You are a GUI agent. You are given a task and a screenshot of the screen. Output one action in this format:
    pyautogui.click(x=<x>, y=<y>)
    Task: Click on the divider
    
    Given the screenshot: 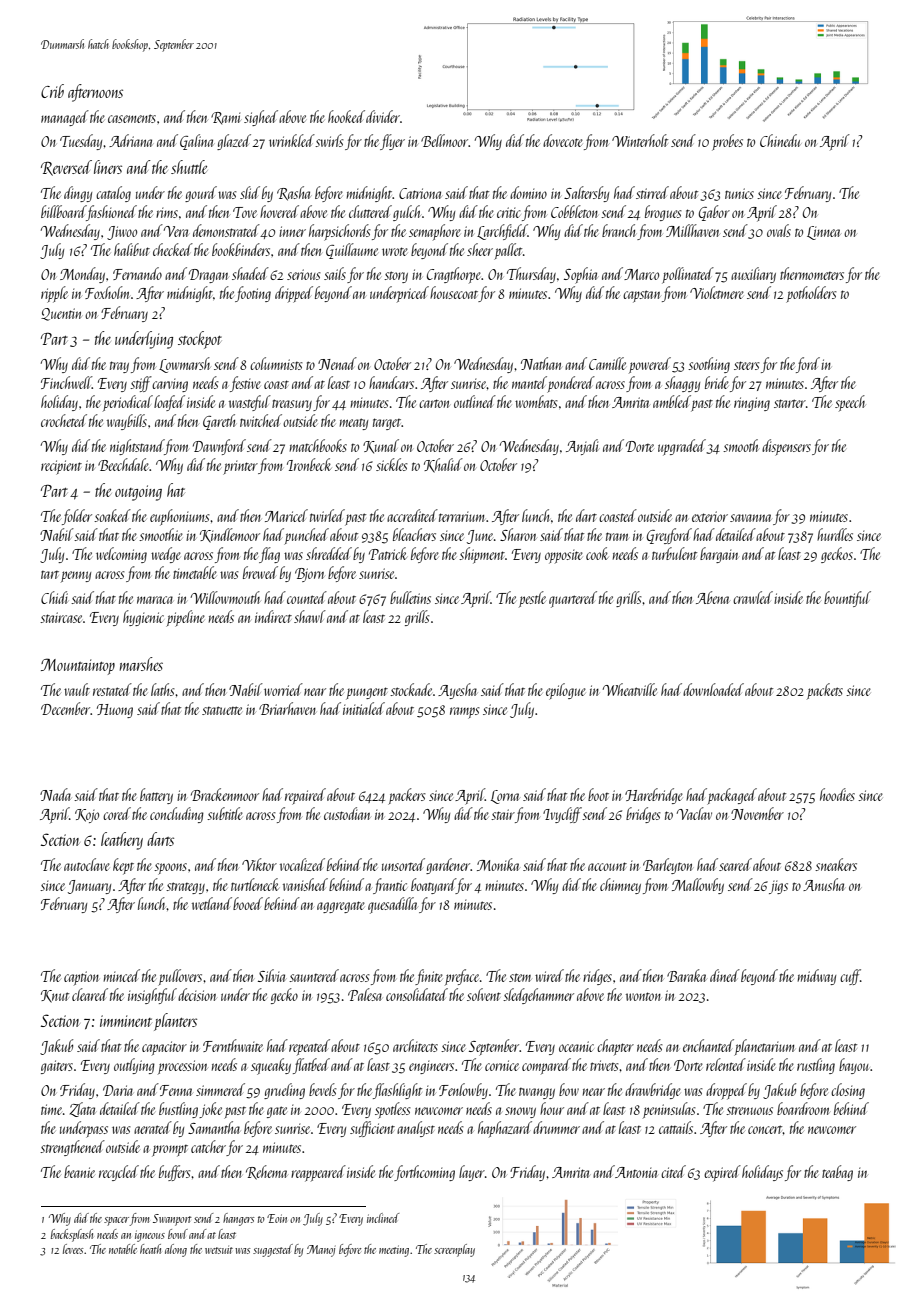 What is the action you would take?
    pyautogui.click(x=383, y=116)
